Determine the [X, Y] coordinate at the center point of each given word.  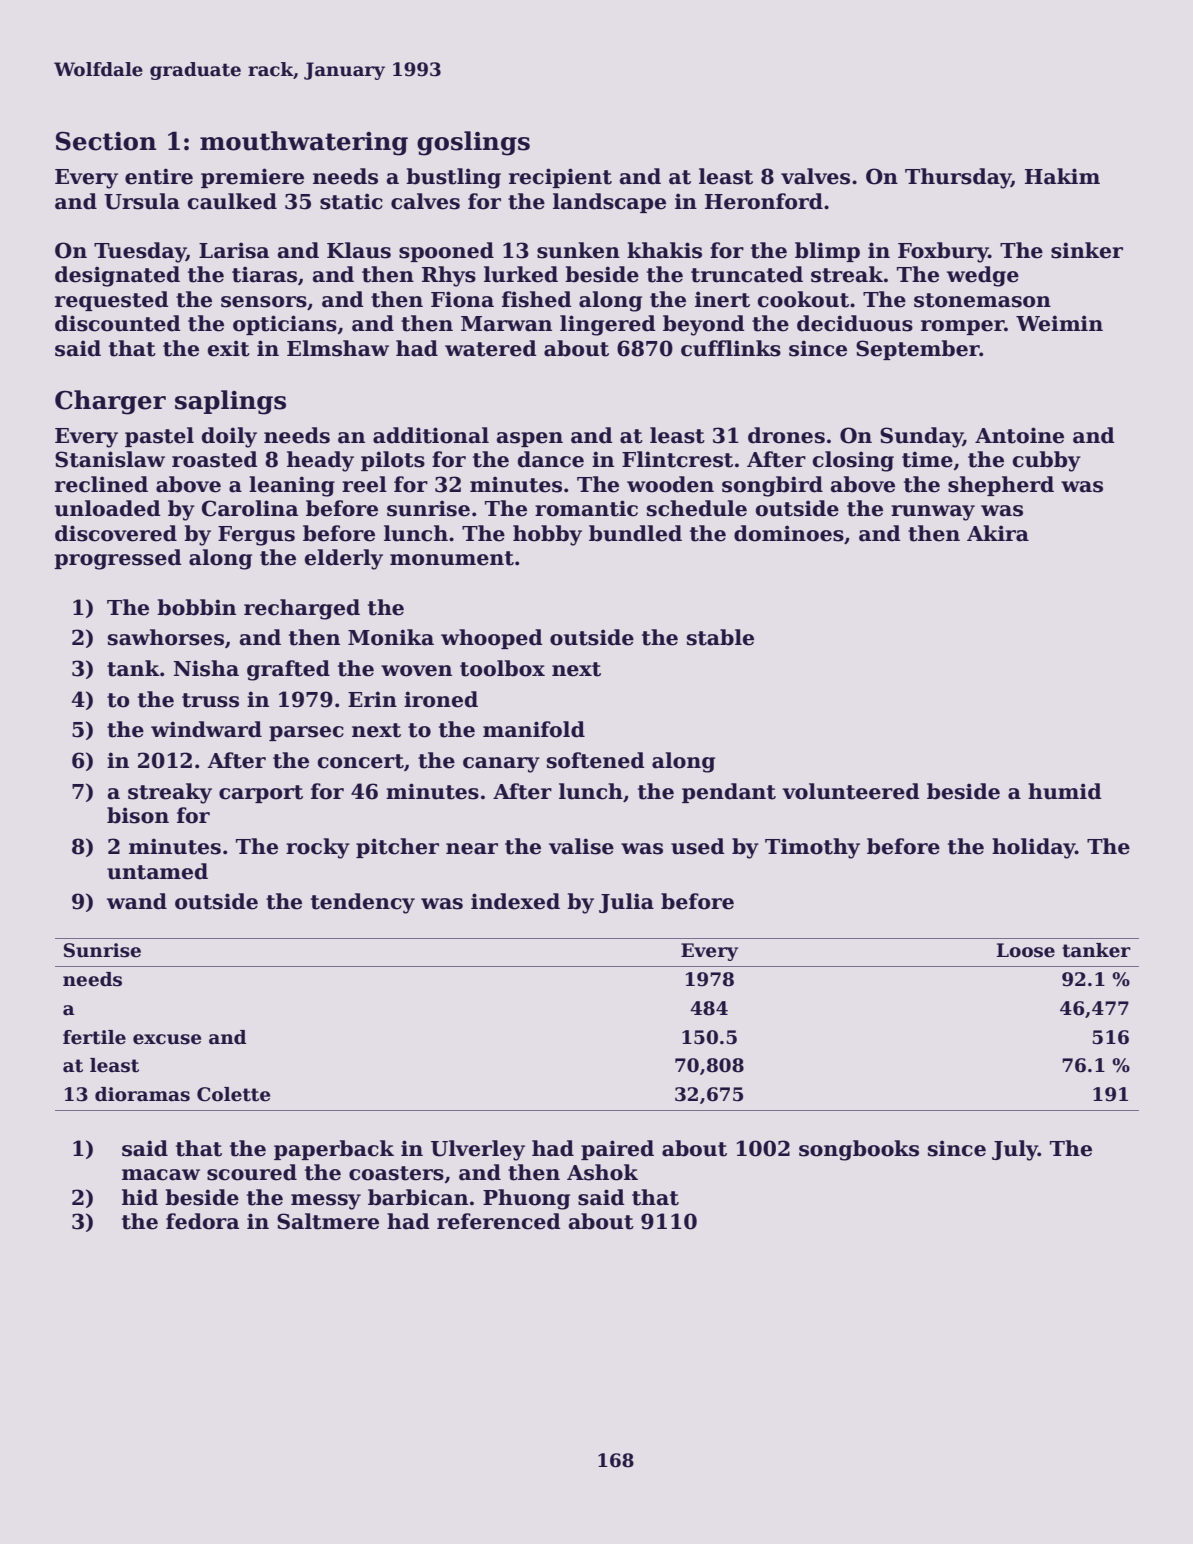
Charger [110, 402]
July [1015, 1150]
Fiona [462, 299]
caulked [232, 201]
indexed [515, 901]
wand [137, 901]
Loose [1026, 950]
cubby [1047, 461]
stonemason [982, 300]
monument [452, 558]
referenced [499, 1221]
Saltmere [328, 1221]
